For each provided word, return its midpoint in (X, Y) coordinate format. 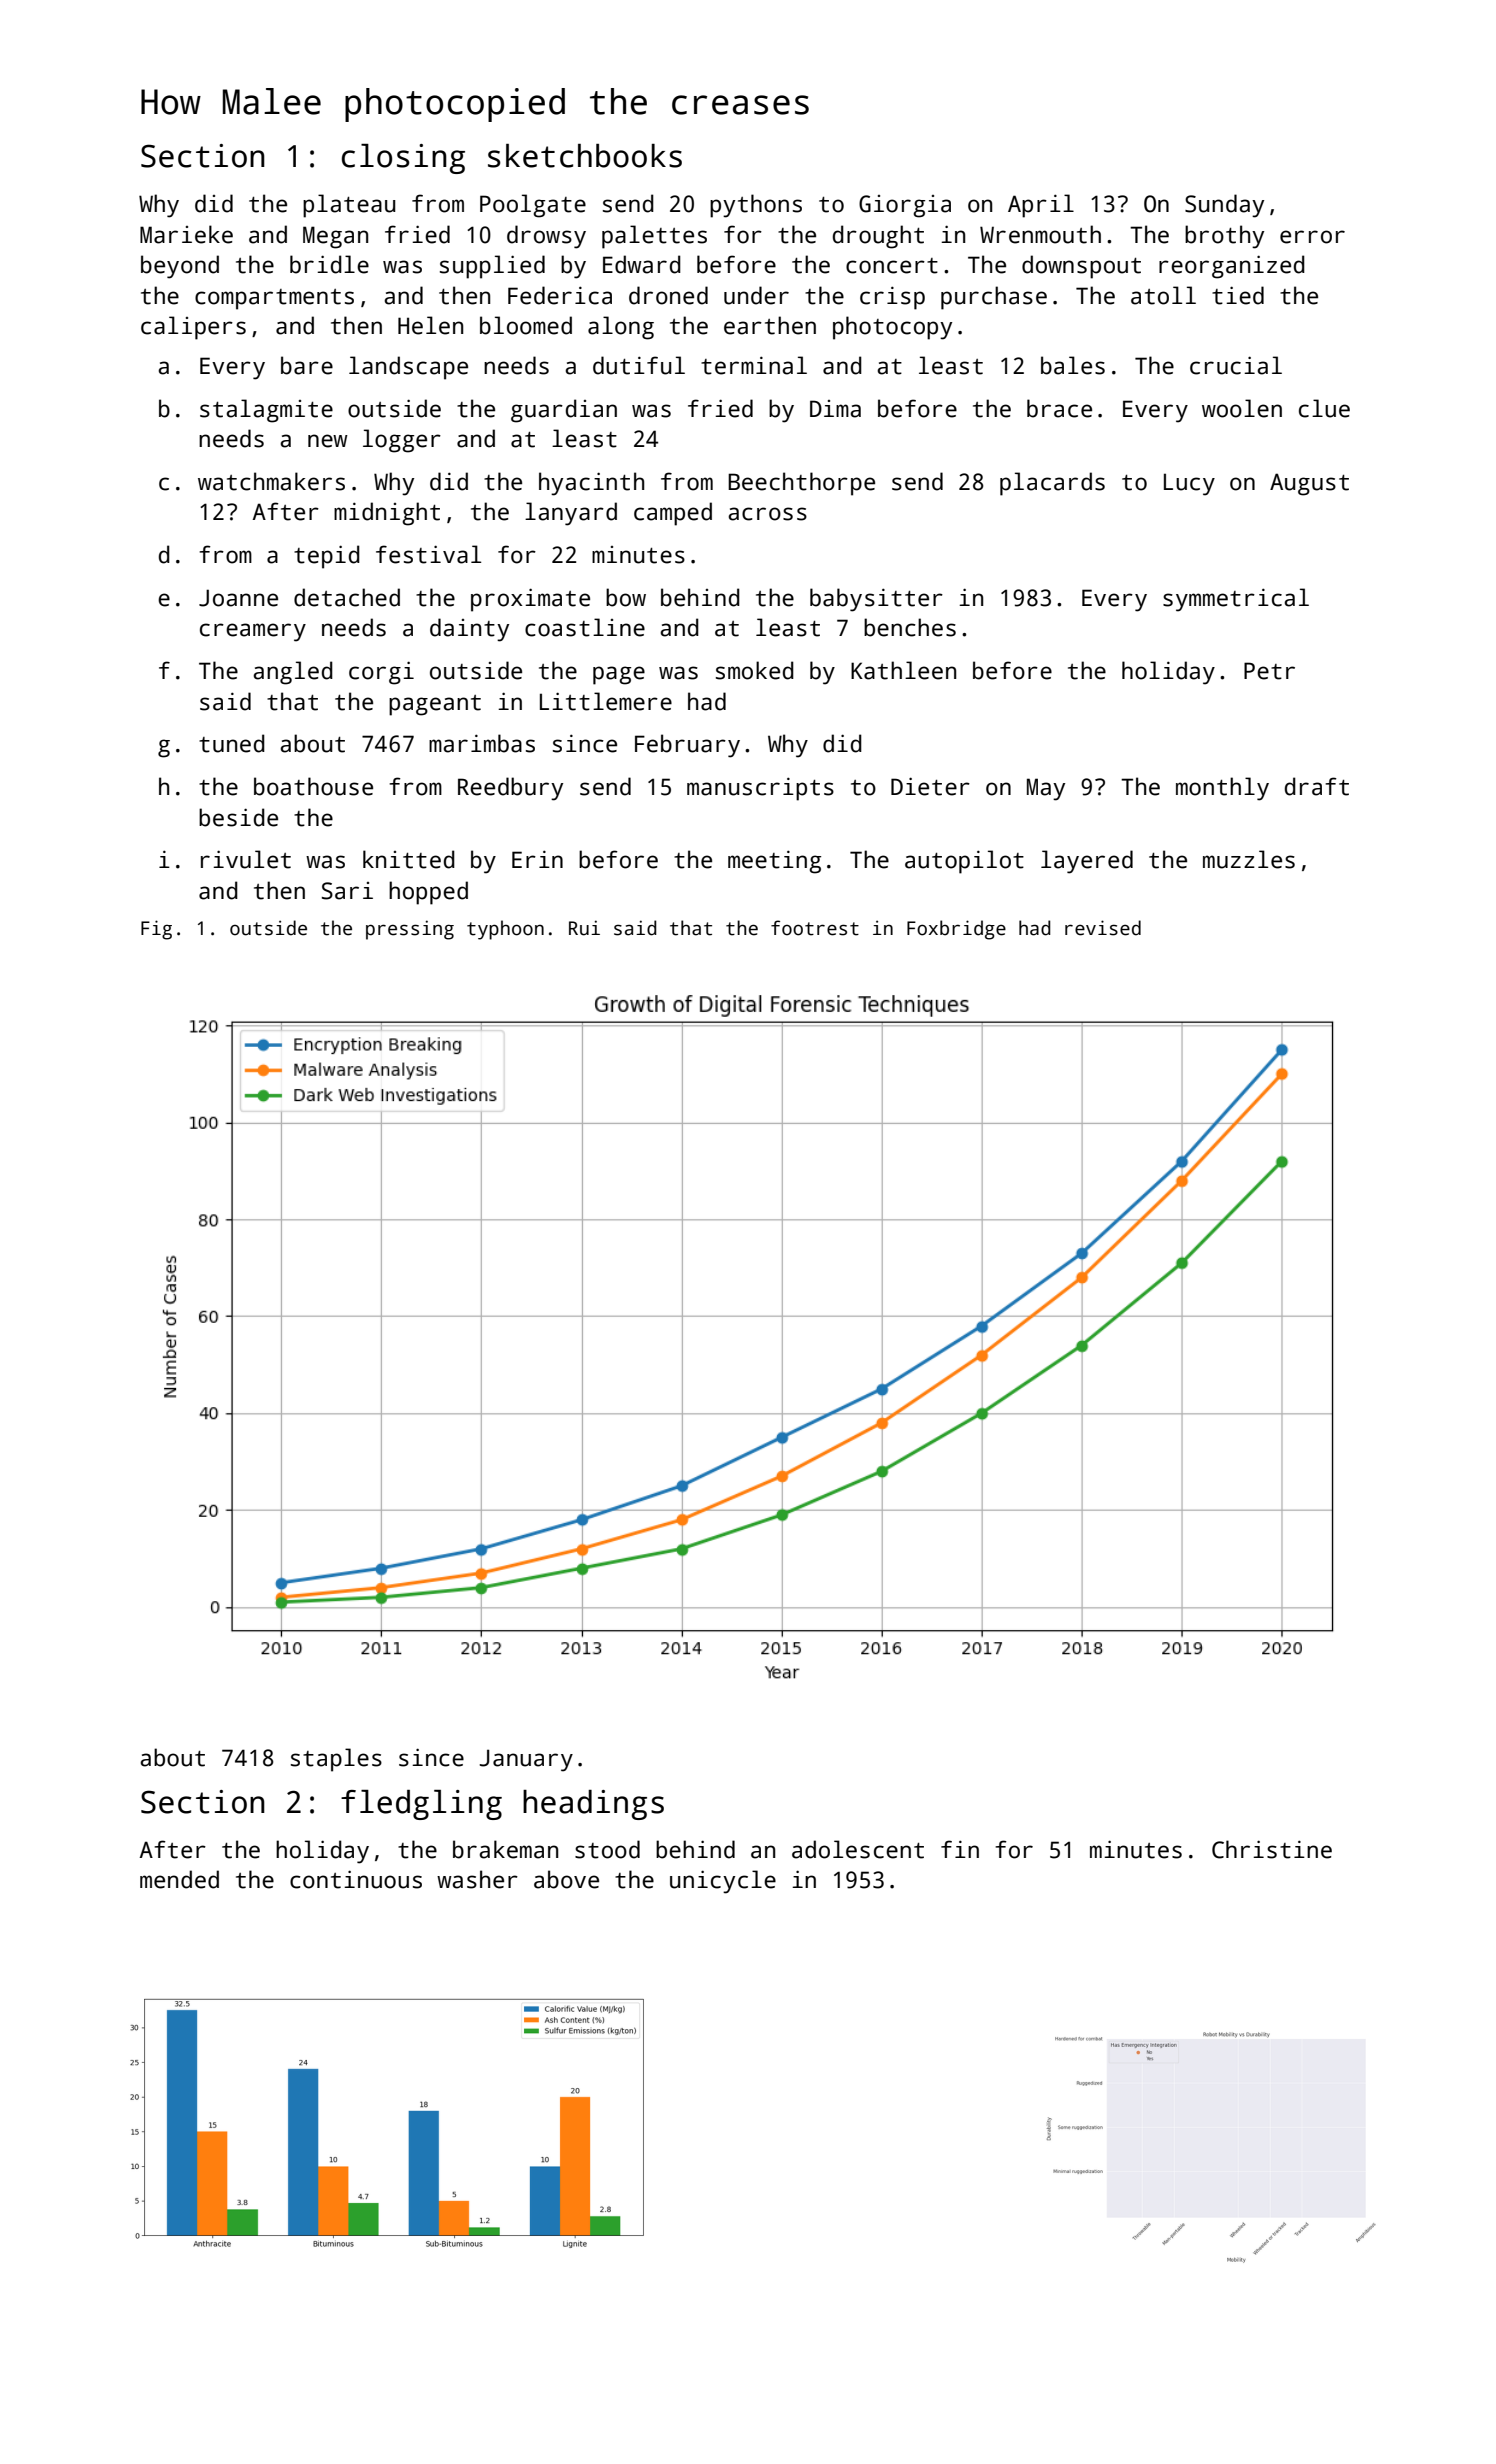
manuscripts (760, 789)
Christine (1272, 1849)
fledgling (421, 1805)
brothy (1224, 237)
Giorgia (905, 206)
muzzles (1249, 859)
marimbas (482, 743)
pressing (410, 930)
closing (403, 159)
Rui (584, 928)
